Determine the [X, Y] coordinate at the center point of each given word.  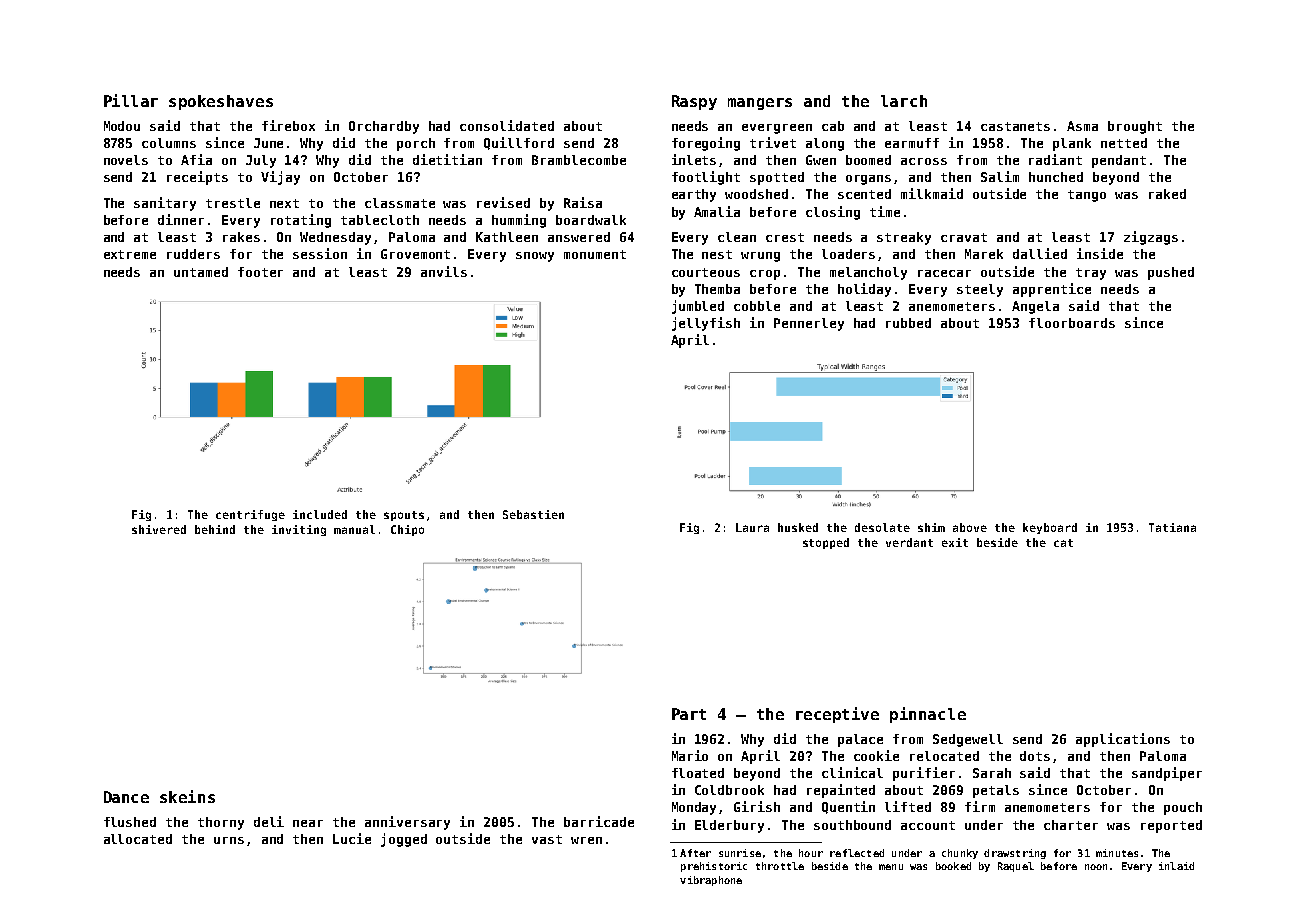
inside [1100, 253]
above [970, 527]
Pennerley [809, 324]
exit [955, 542]
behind [215, 529]
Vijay [280, 178]
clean [737, 237]
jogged [404, 840]
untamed [201, 272]
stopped [826, 543]
